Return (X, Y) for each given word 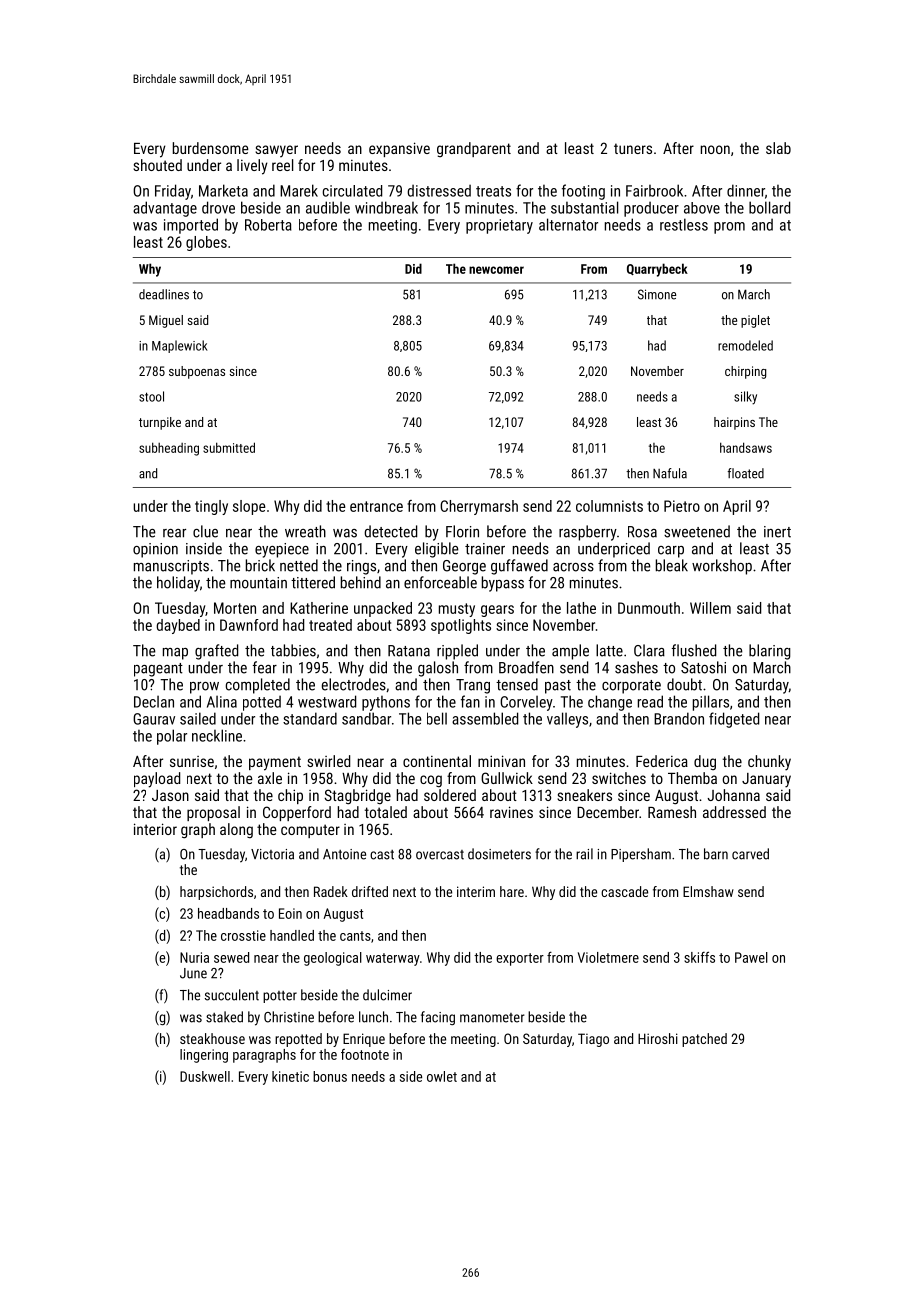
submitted (229, 447)
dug (705, 762)
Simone (657, 294)
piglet (755, 321)
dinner (746, 190)
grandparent (474, 149)
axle (270, 778)
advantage (165, 209)
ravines (511, 812)
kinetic (290, 1076)
